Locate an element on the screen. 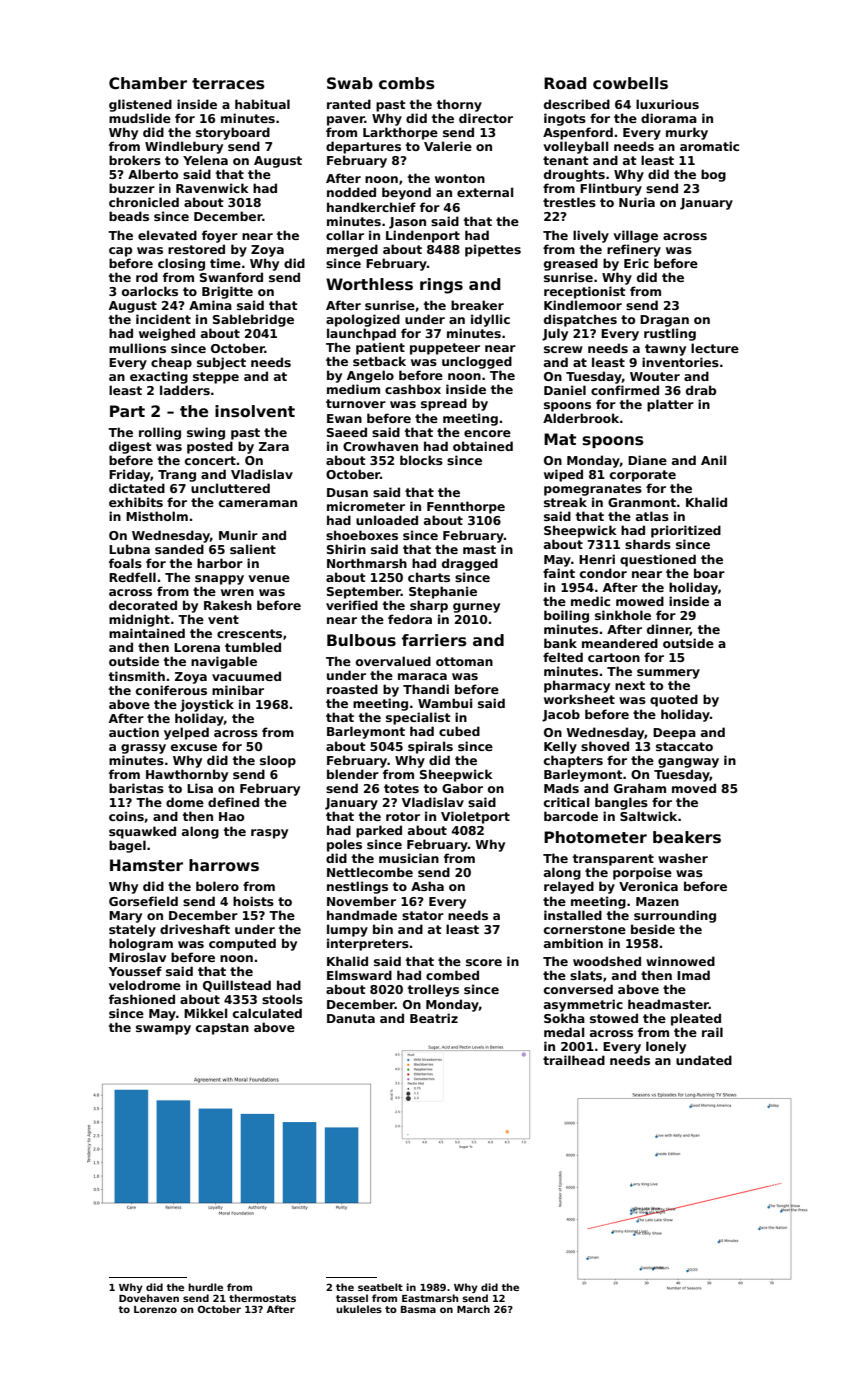 The width and height of the screenshot is (849, 1400). habitual is located at coordinates (262, 104).
